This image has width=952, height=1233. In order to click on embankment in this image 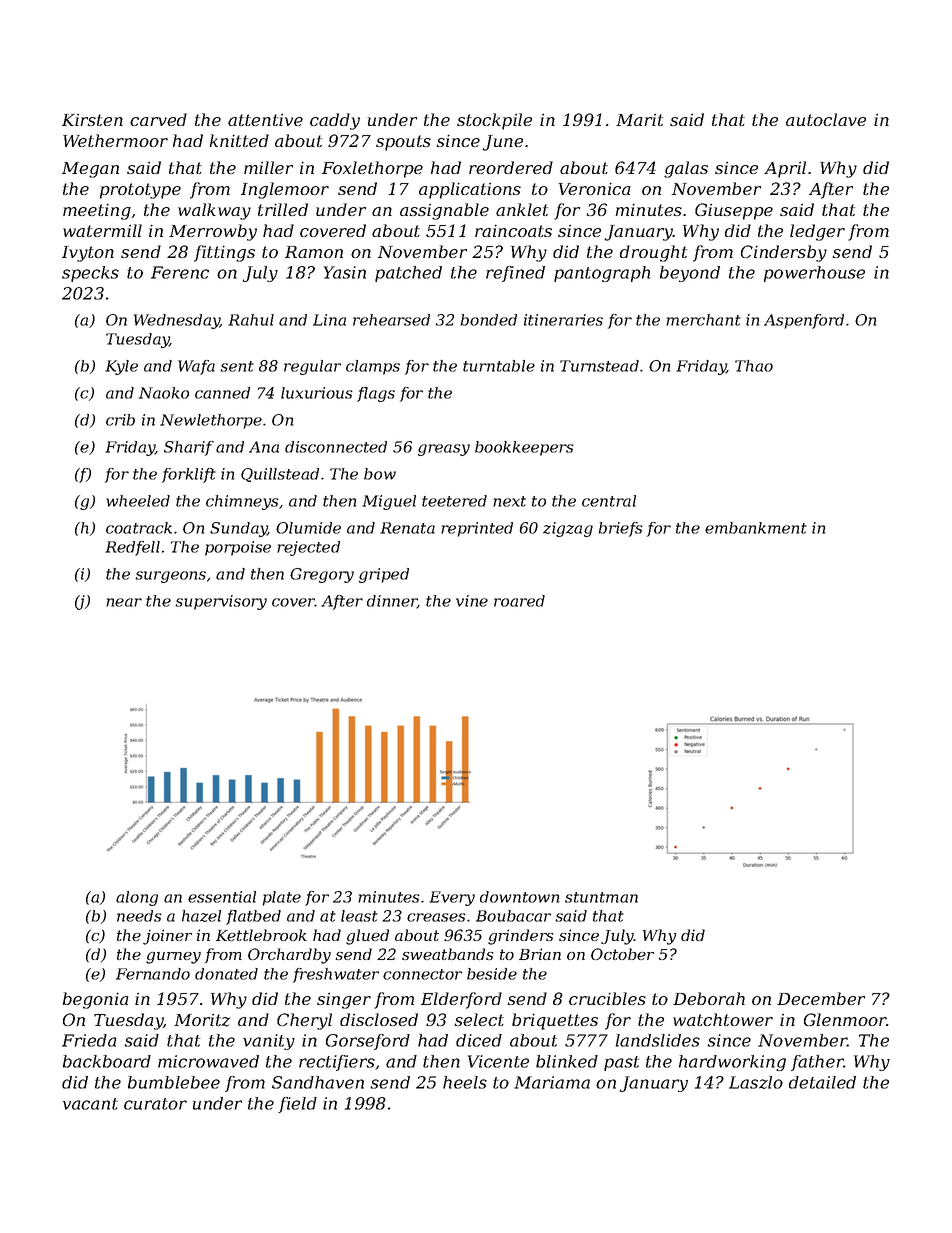, I will do `click(756, 528)`.
